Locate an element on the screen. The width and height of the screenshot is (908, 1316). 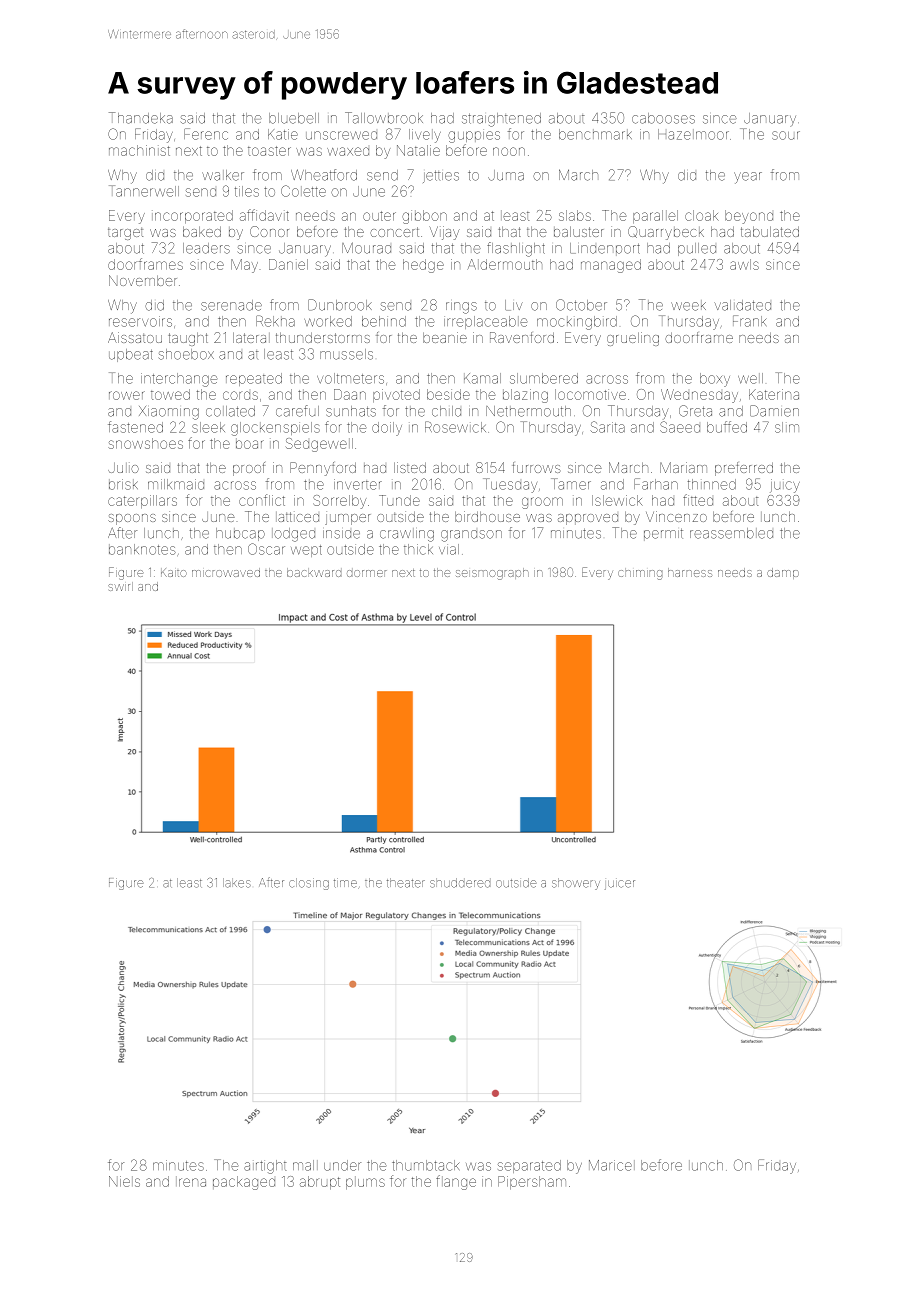
Maricel is located at coordinates (612, 1165).
